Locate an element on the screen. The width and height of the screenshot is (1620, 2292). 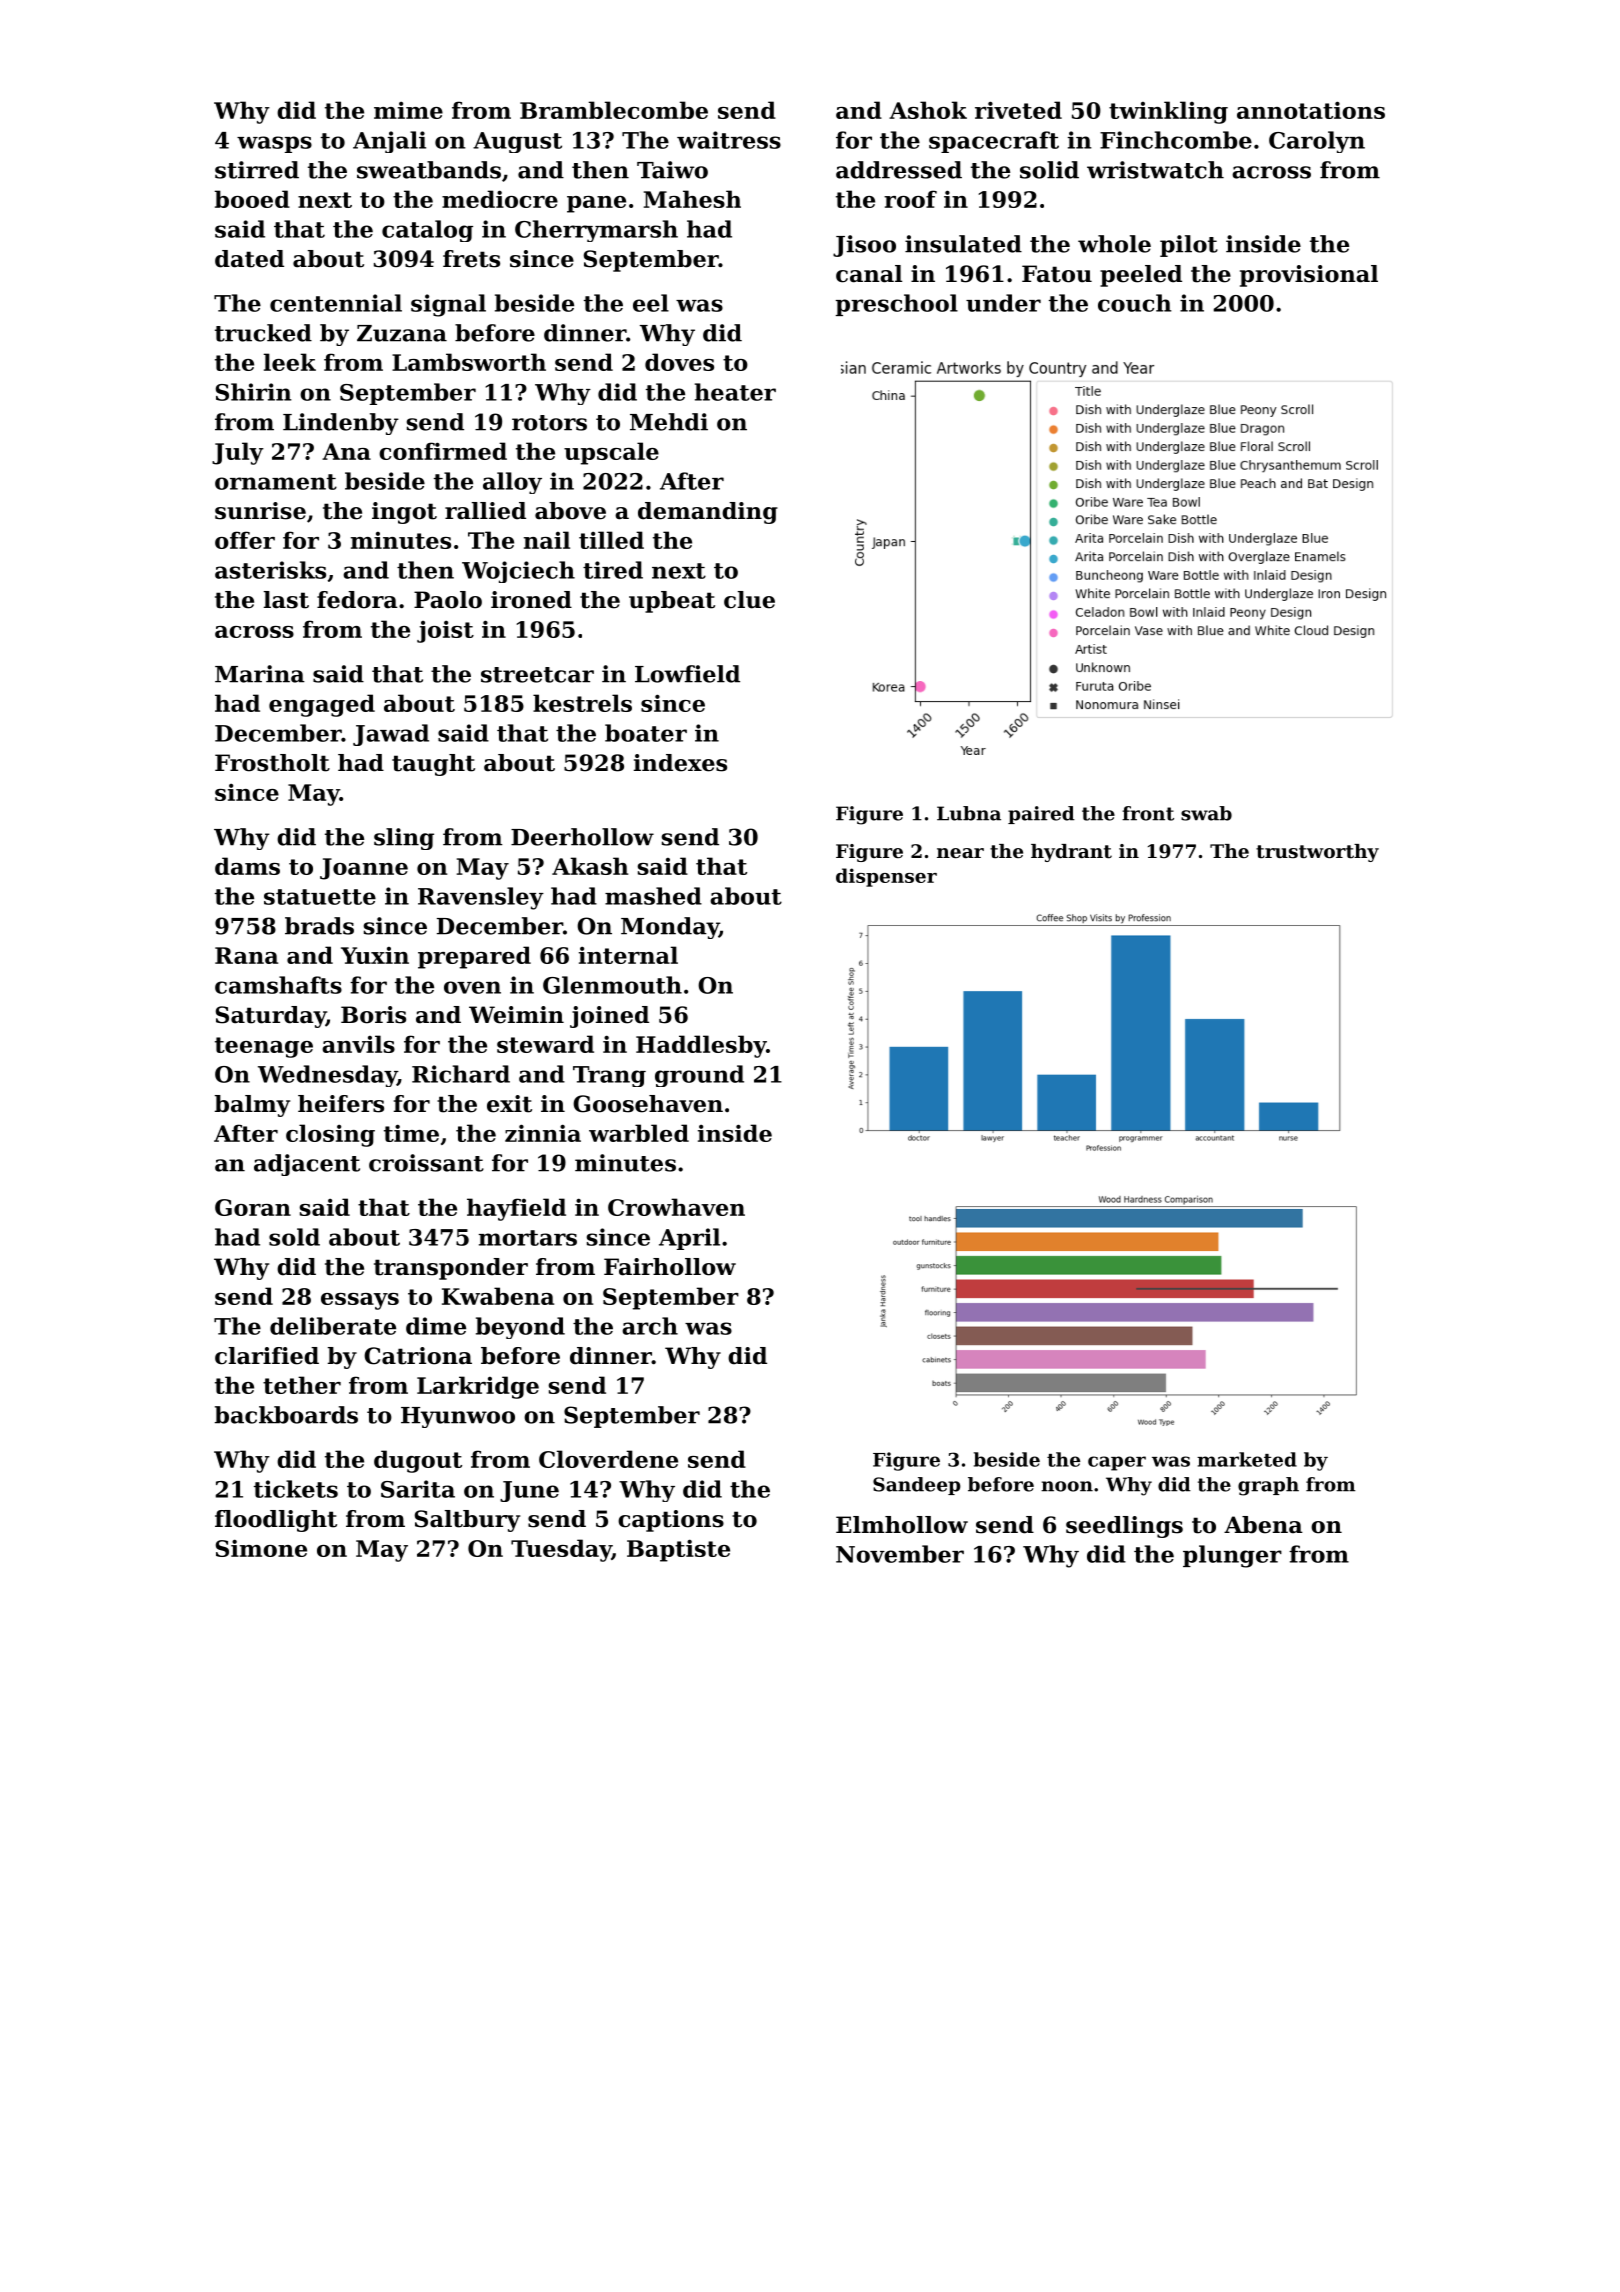
catalog is located at coordinates (427, 231).
